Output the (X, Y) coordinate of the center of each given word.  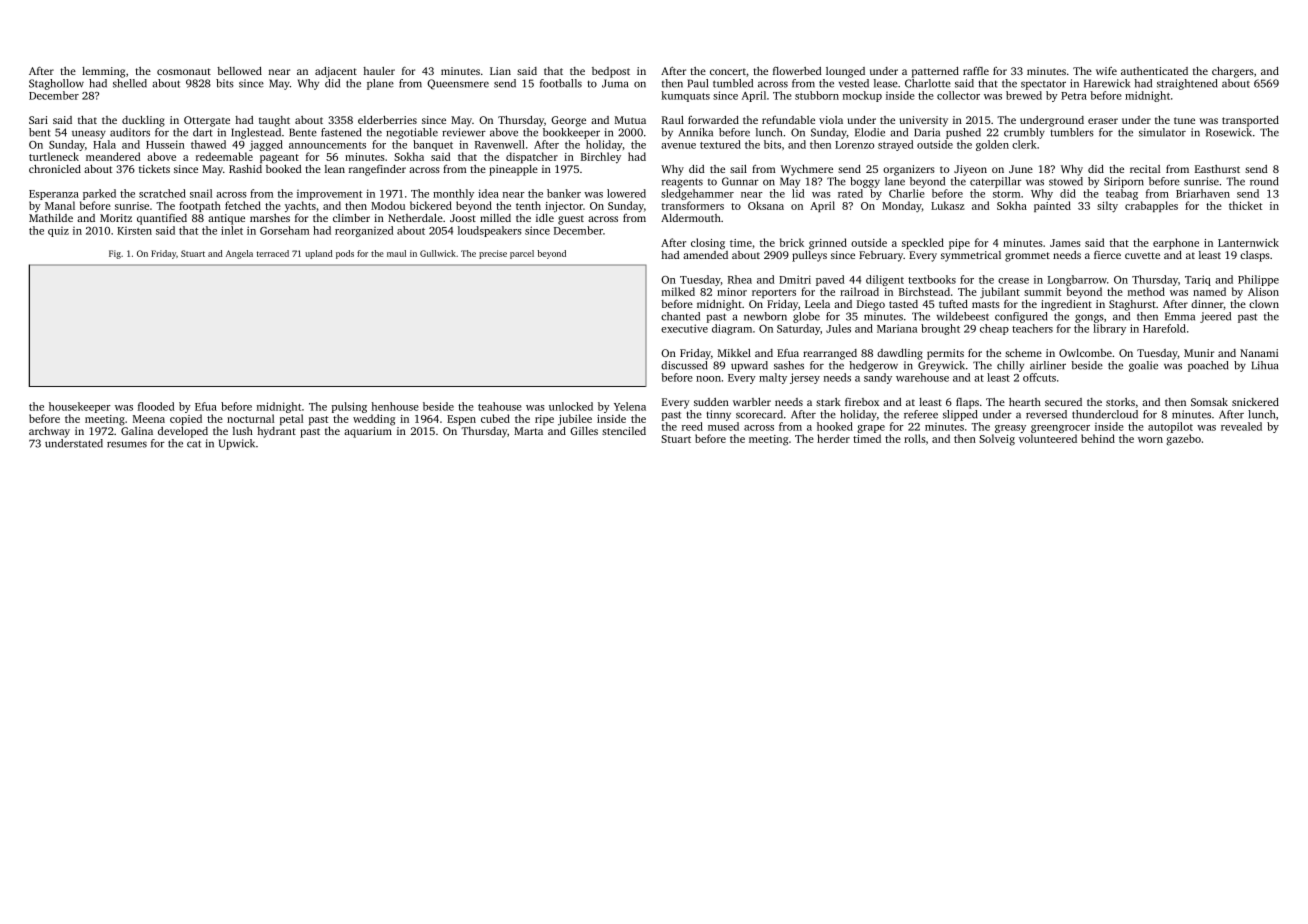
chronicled (55, 169)
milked (678, 291)
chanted (680, 316)
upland (319, 254)
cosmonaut (184, 71)
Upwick (237, 444)
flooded (156, 406)
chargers (1233, 72)
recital (1145, 169)
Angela (239, 254)
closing (708, 244)
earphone (1176, 243)
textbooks (932, 279)
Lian (500, 71)
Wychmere (807, 170)
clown (1264, 304)
